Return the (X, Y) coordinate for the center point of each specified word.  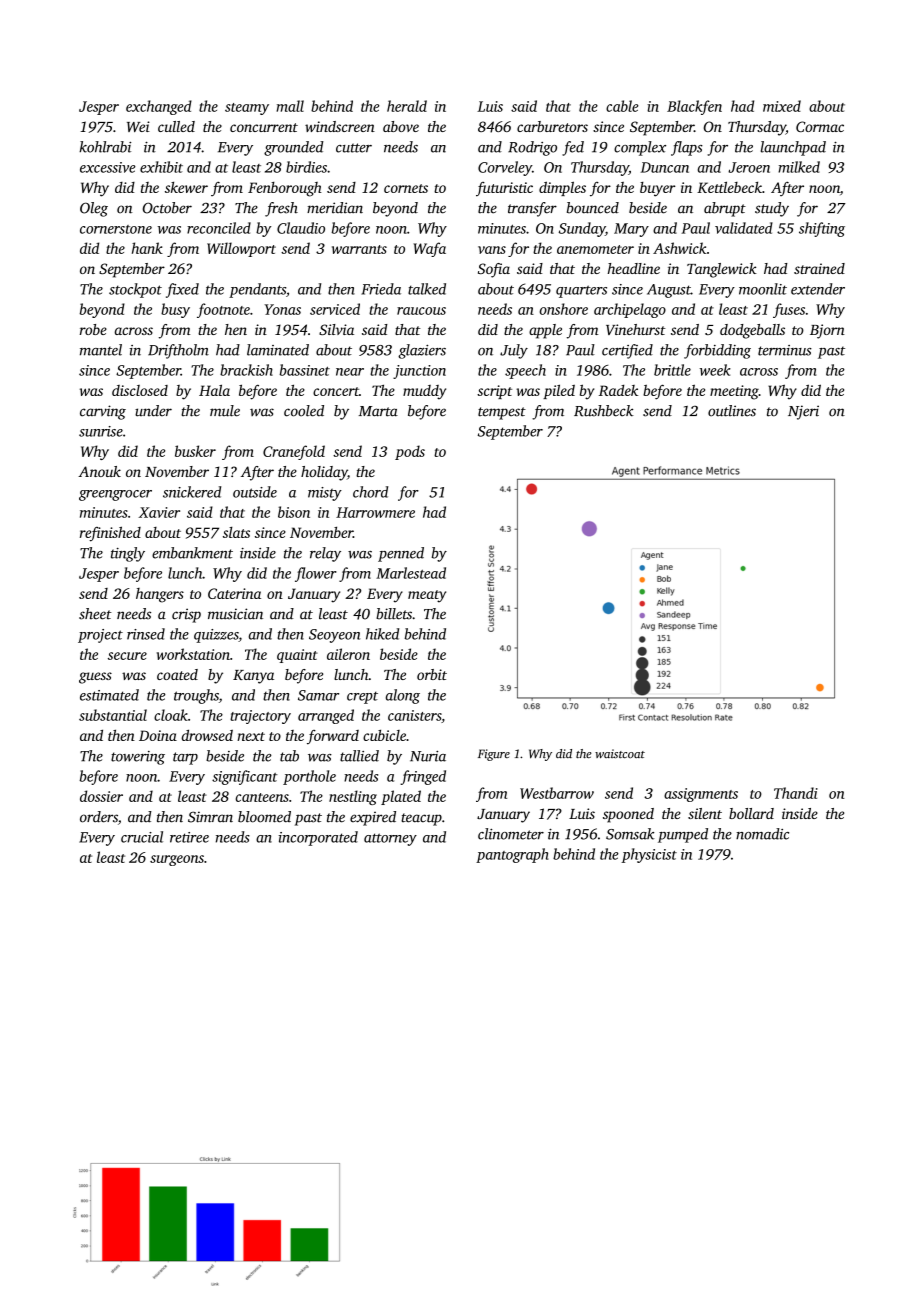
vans (492, 250)
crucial (142, 837)
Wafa (429, 249)
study (772, 209)
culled (176, 126)
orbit (432, 674)
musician (235, 614)
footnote (223, 310)
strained (819, 268)
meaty (427, 596)
